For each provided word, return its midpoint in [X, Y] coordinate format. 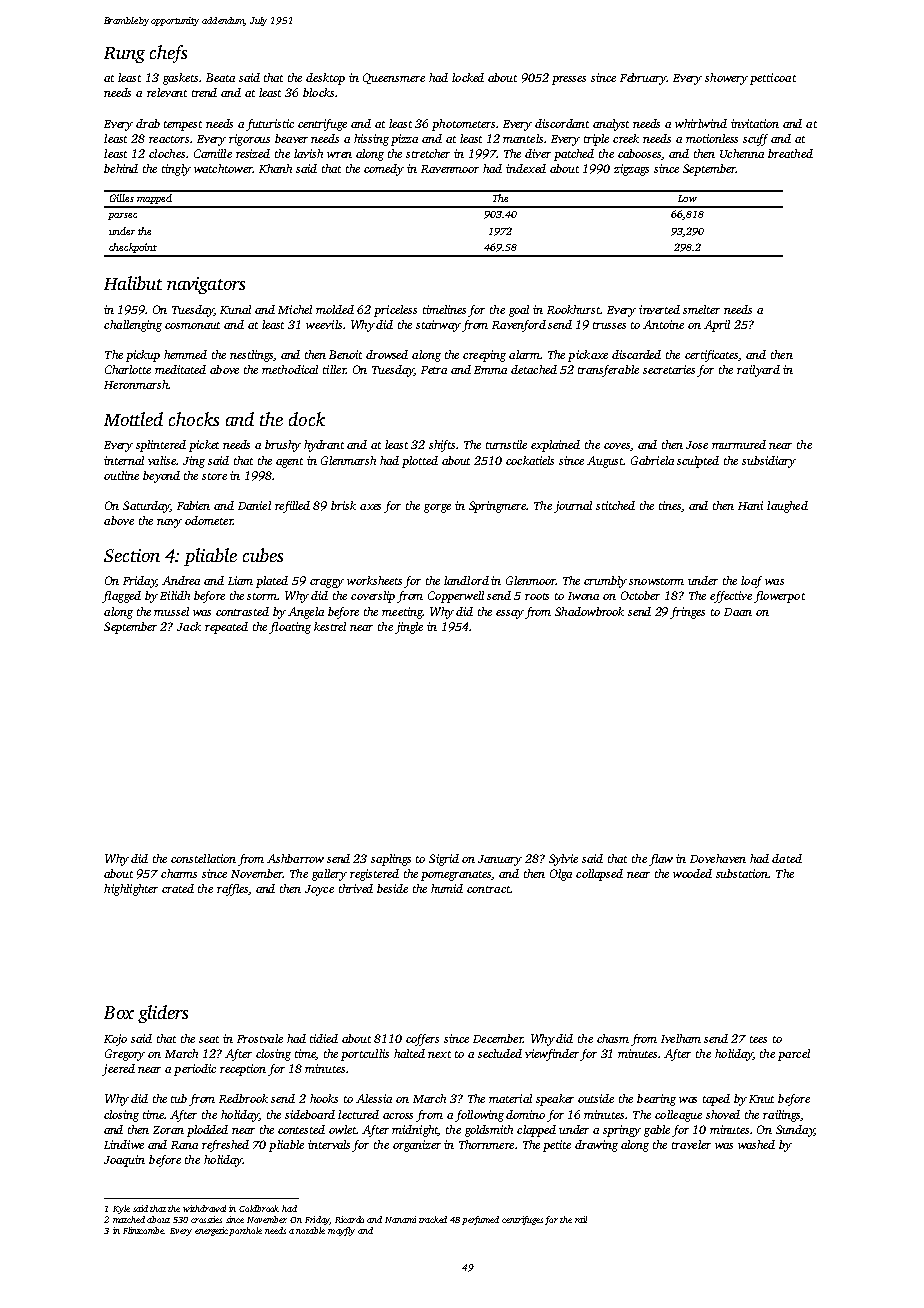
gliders [163, 1014]
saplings [391, 860]
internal [124, 460]
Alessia [374, 1098]
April [717, 326]
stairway [438, 326]
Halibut [133, 283]
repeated [226, 628]
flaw [661, 860]
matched [129, 1219]
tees [758, 1039]
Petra [434, 370]
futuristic [270, 125]
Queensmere [394, 78]
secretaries [669, 369]
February [643, 79]
